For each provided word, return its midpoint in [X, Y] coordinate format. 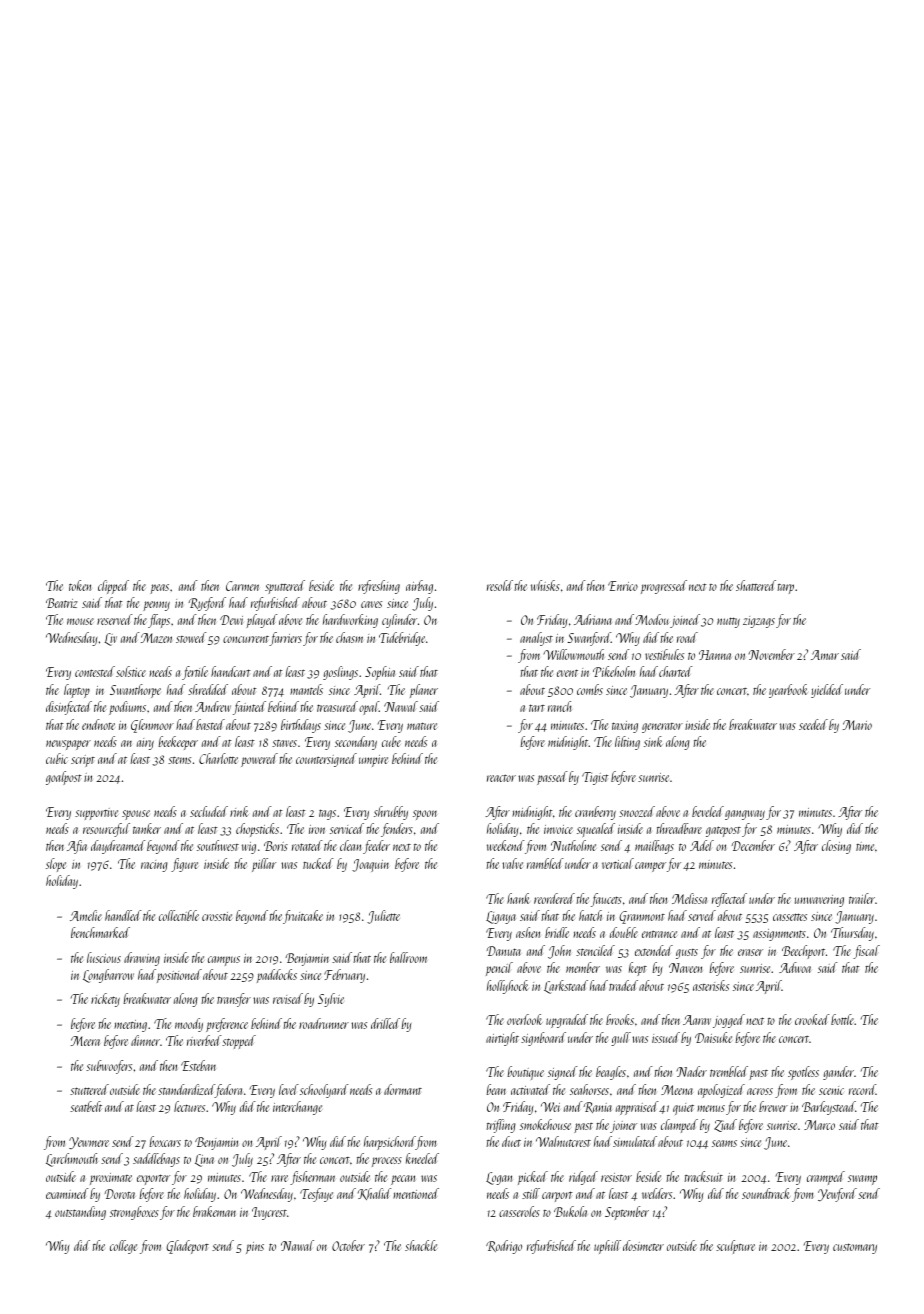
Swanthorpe [135, 691]
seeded [813, 724]
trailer [862, 898]
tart [537, 708]
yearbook [788, 691]
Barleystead [828, 1108]
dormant [403, 1089]
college [123, 1247]
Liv [110, 639]
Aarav [697, 1020]
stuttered [89, 1089]
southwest [218, 845]
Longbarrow [108, 976]
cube [391, 741]
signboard [543, 1039]
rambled [545, 863]
